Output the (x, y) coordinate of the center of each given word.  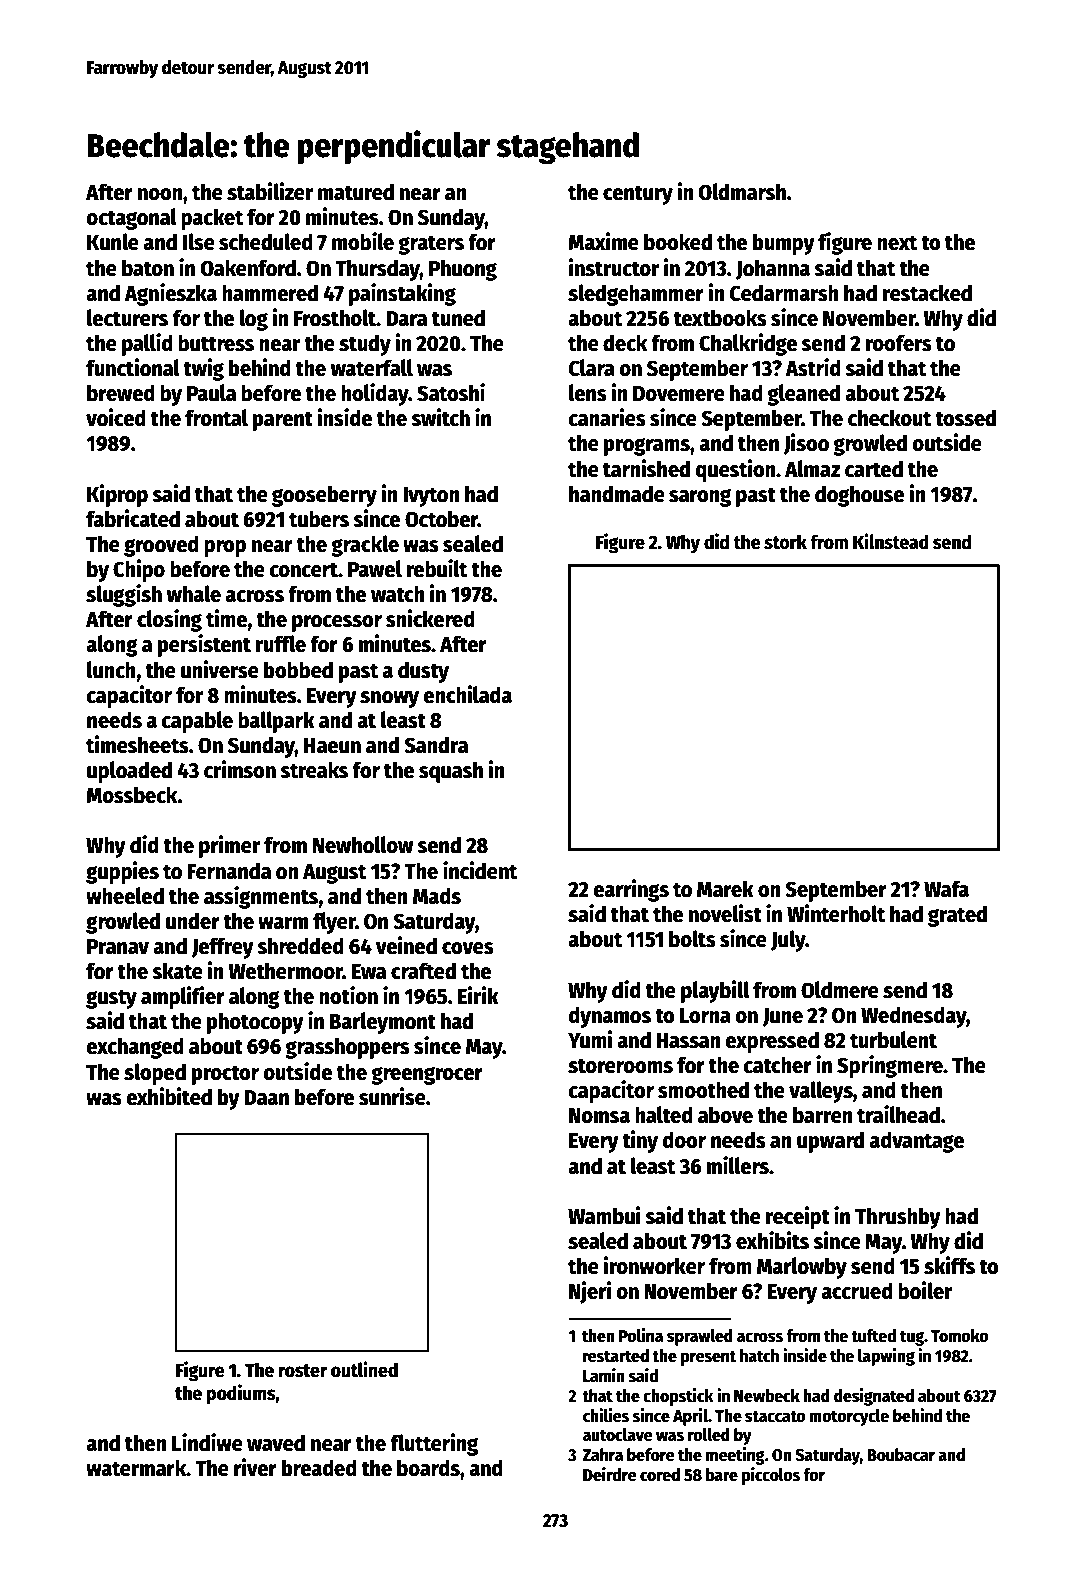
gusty (111, 999)
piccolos (771, 1476)
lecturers (127, 318)
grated (957, 916)
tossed (965, 418)
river (255, 1467)
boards (428, 1468)
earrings (631, 890)
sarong (700, 498)
